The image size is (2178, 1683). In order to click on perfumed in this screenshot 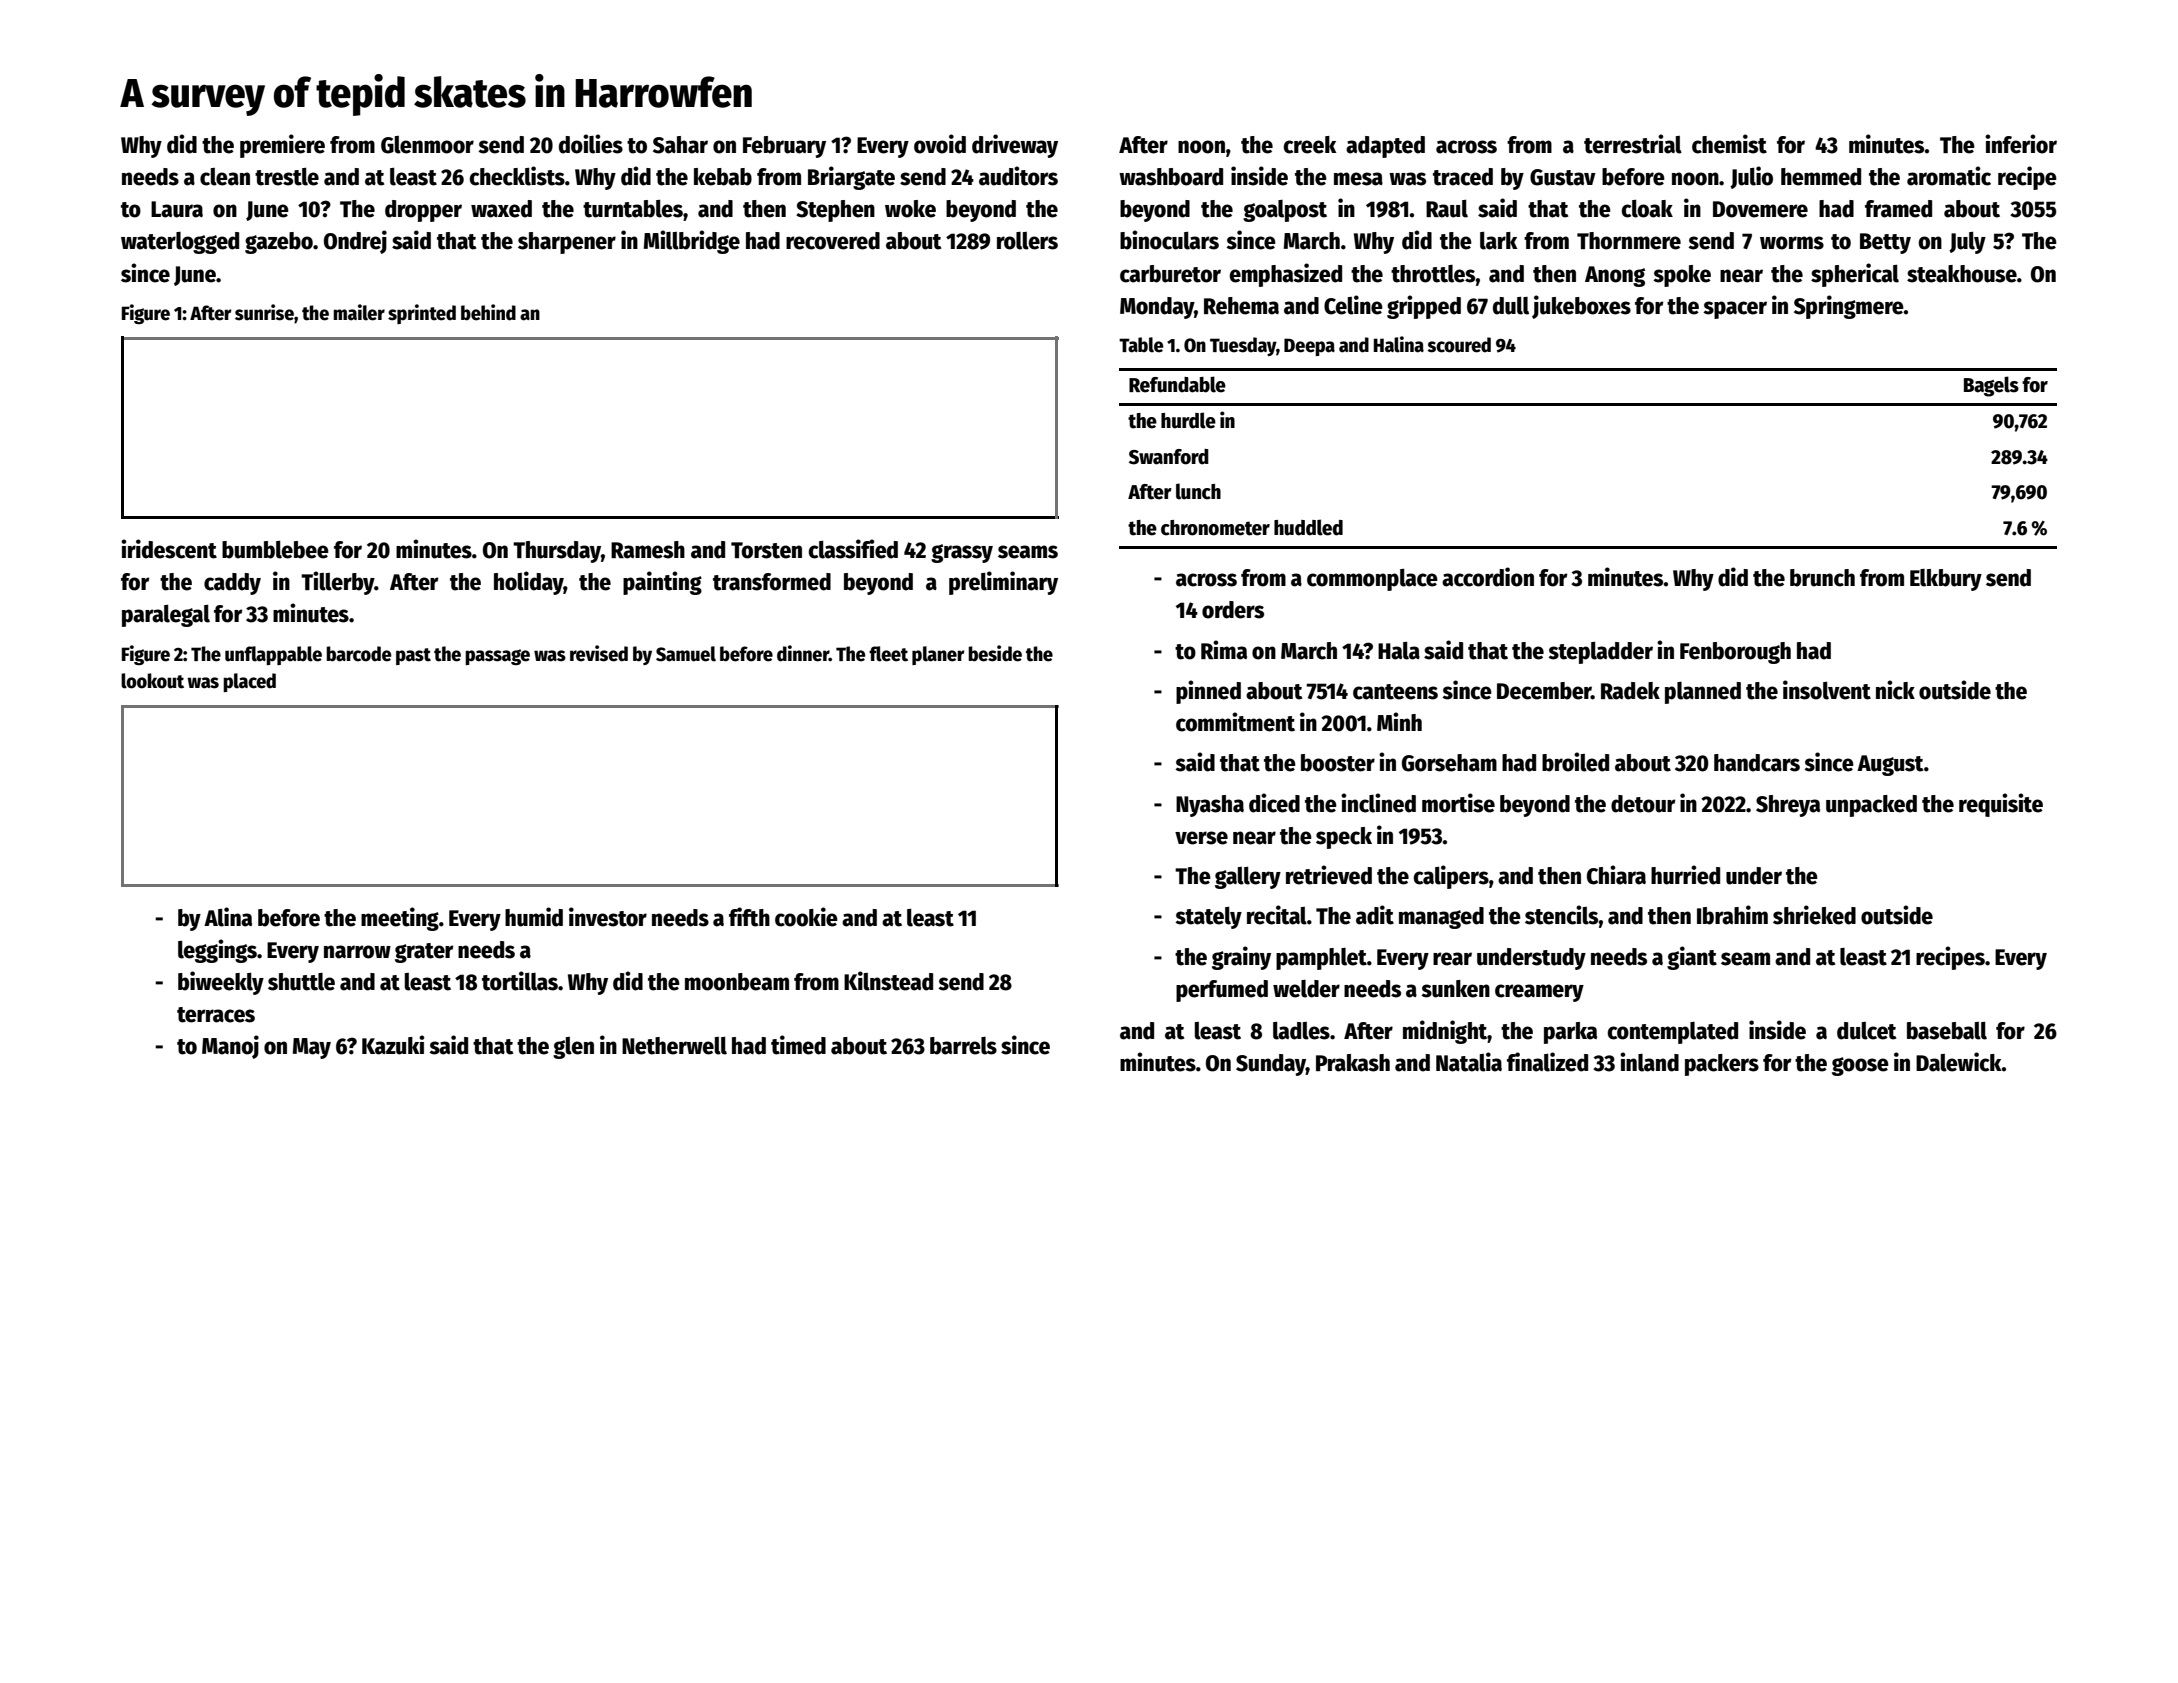, I will do `click(1222, 991)`.
